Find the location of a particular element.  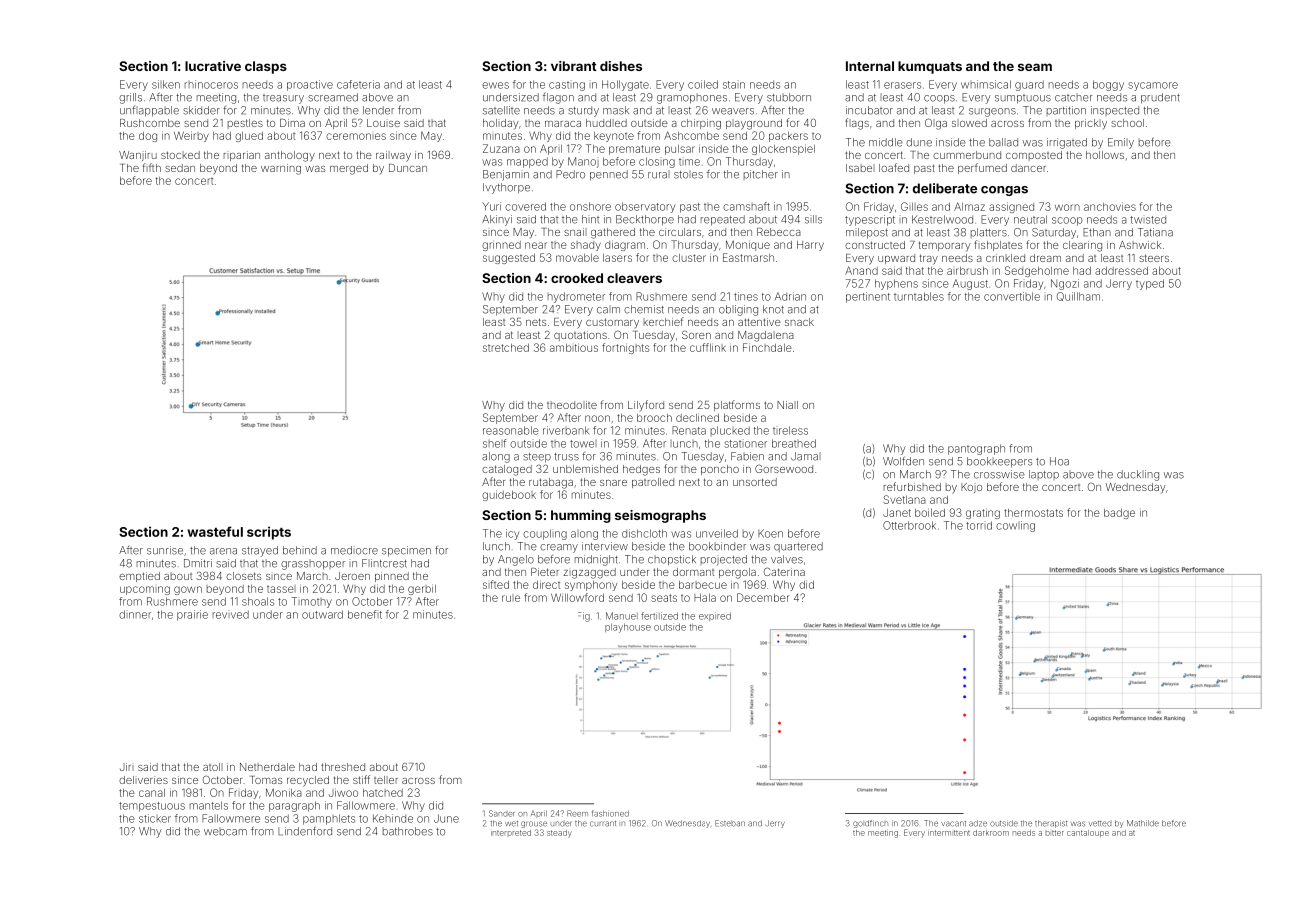

near is located at coordinates (536, 245).
